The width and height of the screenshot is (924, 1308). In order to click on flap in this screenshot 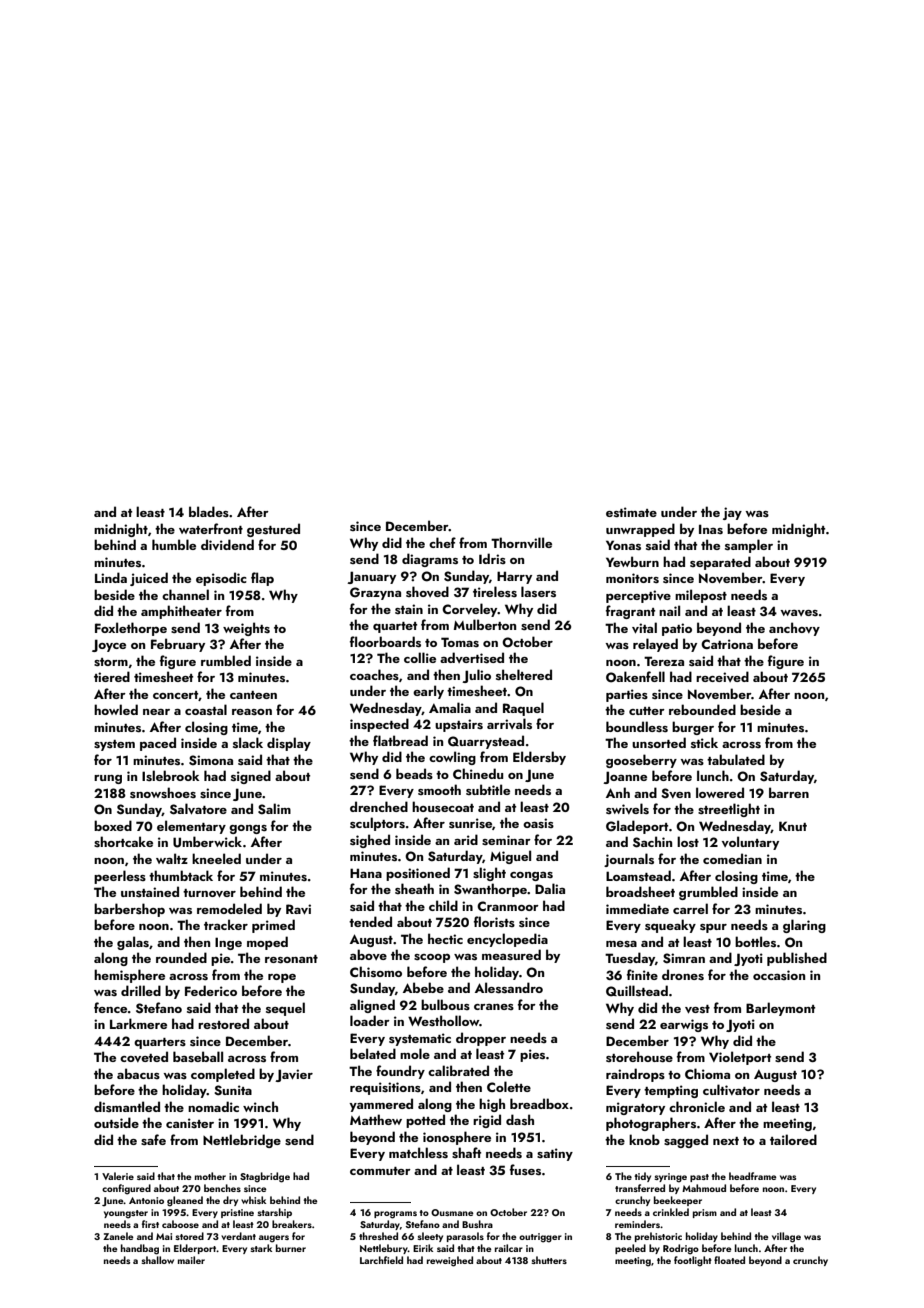, I will do `click(262, 579)`.
